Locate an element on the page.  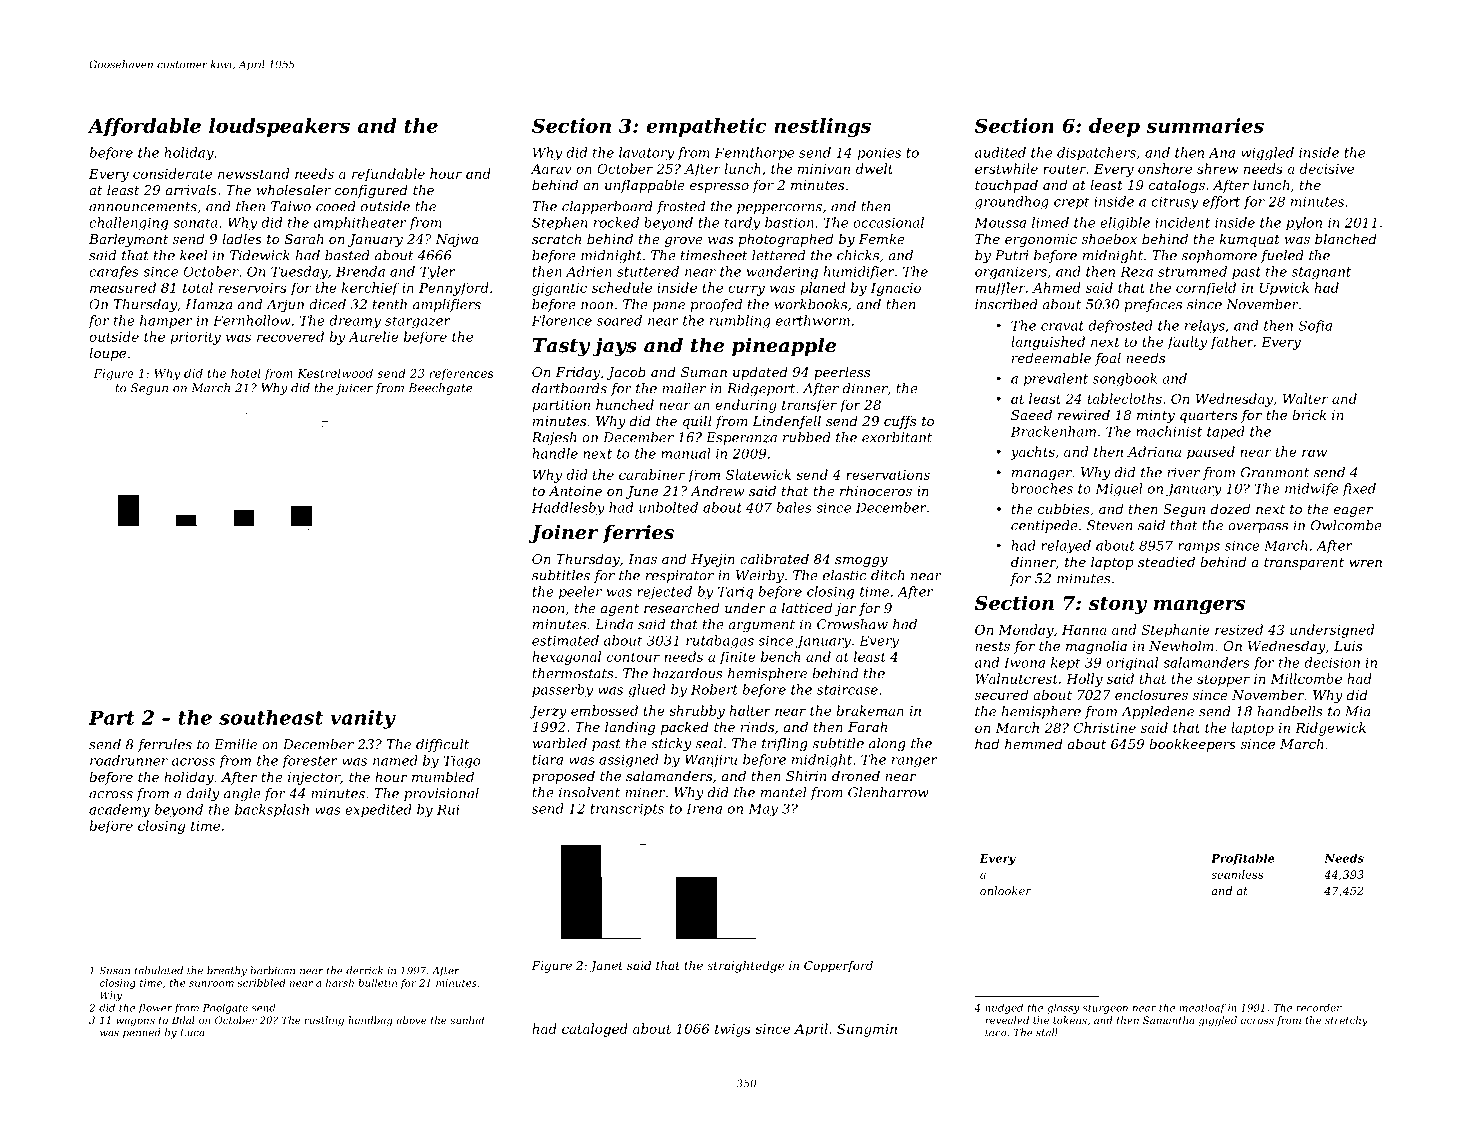
summaries is located at coordinates (1205, 125).
